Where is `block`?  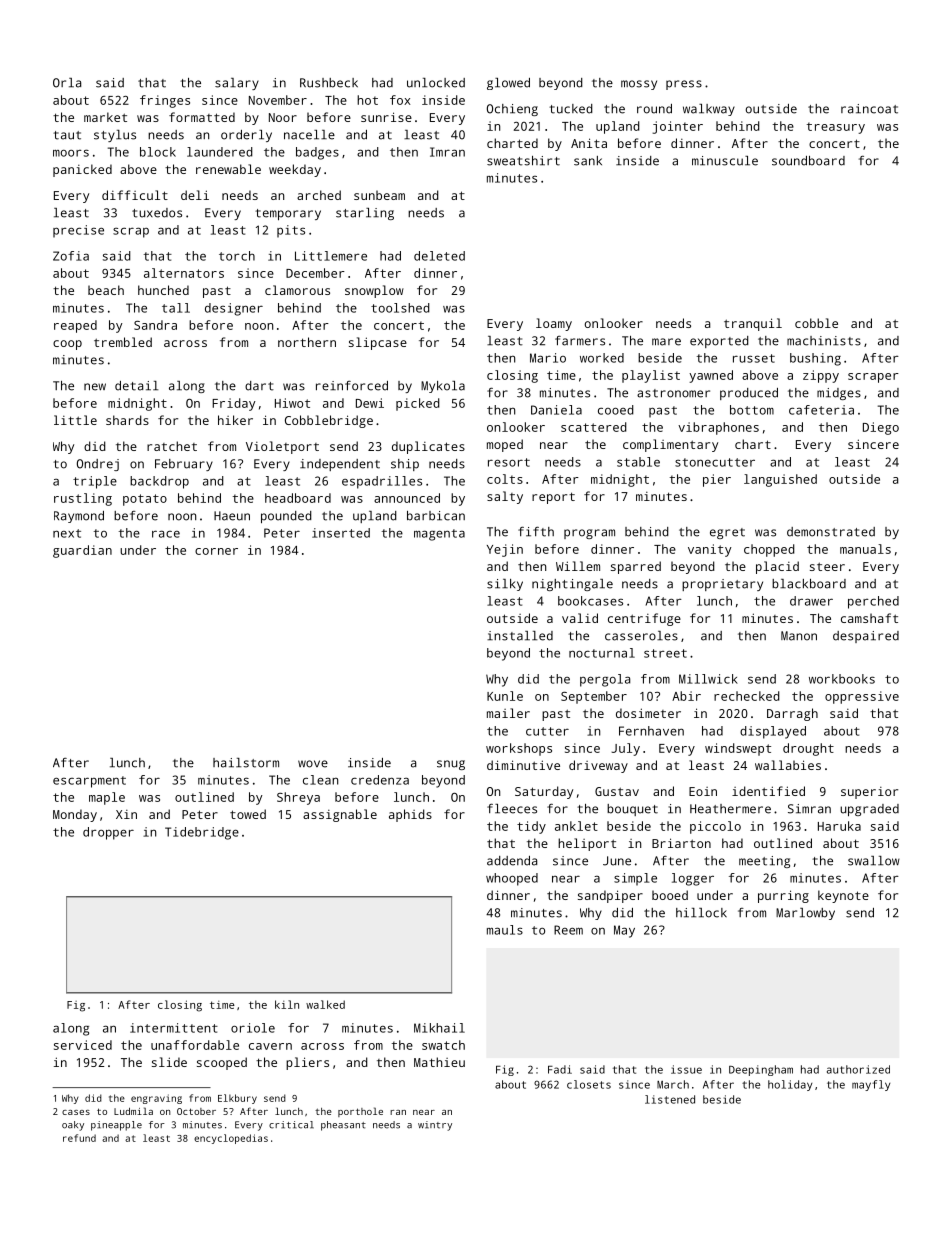 block is located at coordinates (158, 152).
